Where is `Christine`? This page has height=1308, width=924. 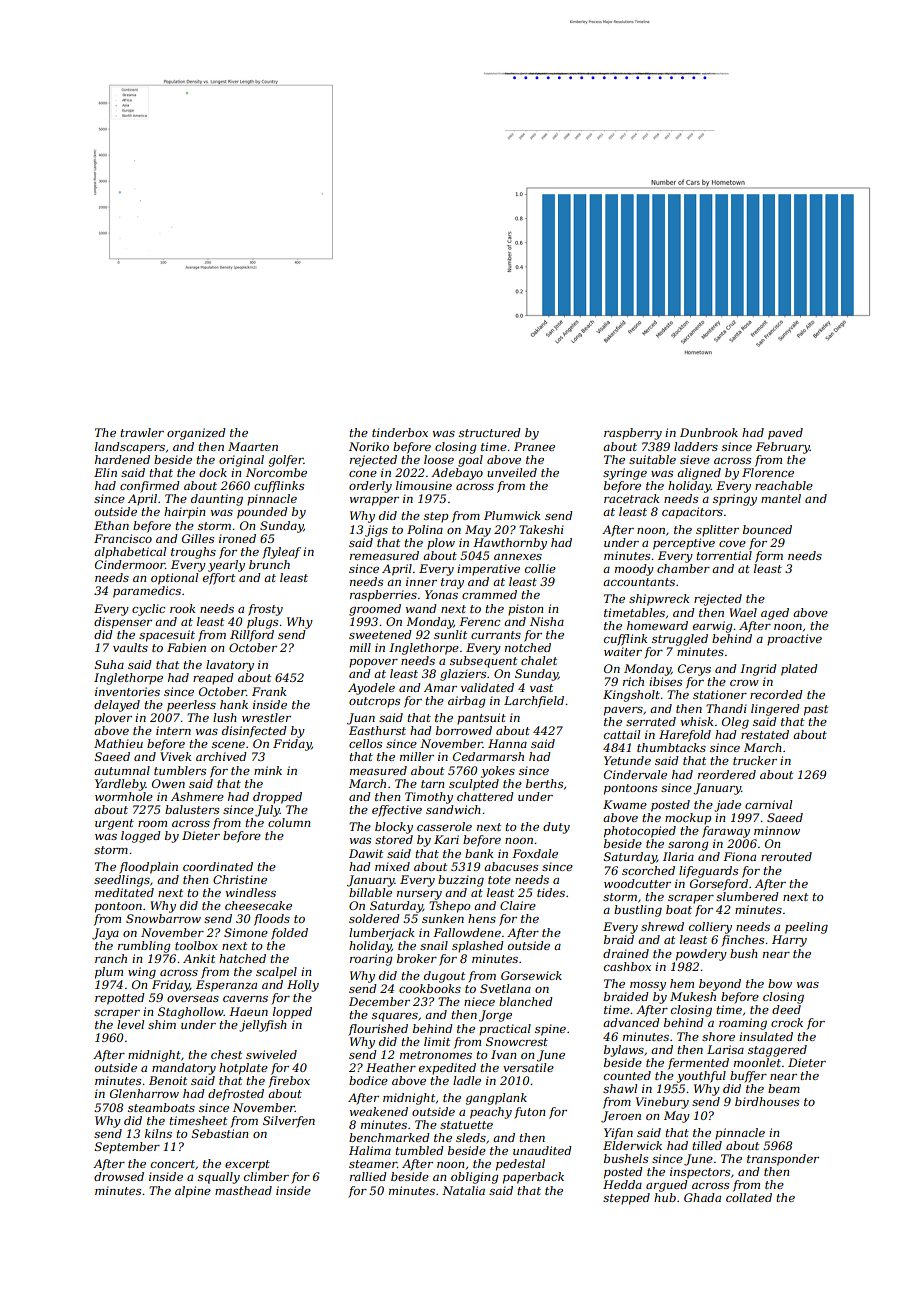 Christine is located at coordinates (240, 879).
